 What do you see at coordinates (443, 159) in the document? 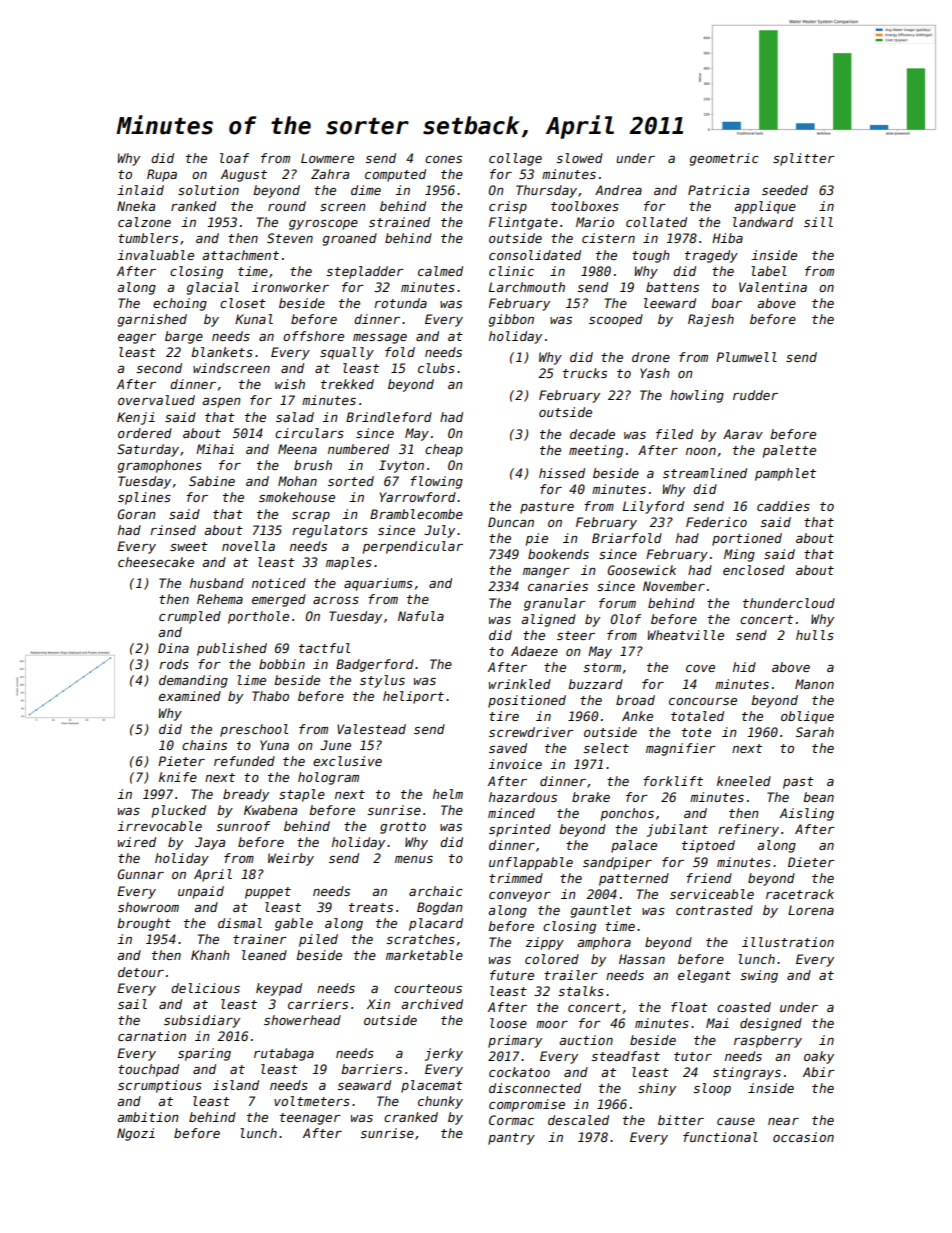
I see `cones` at bounding box center [443, 159].
